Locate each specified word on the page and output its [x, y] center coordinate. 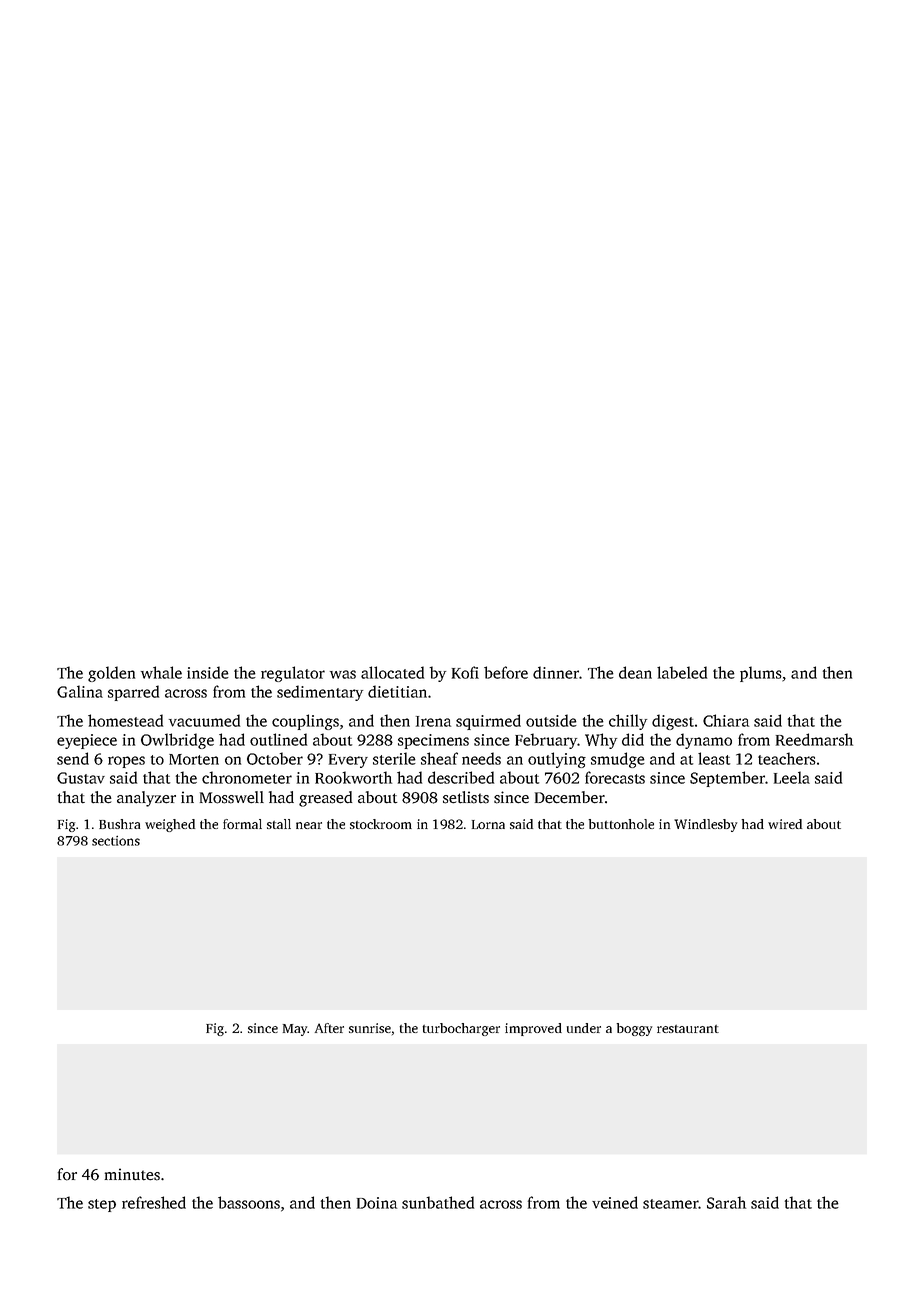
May [295, 1030]
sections [116, 841]
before [506, 672]
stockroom [381, 824]
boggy [634, 1029]
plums [761, 674]
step [102, 1205]
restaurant [688, 1029]
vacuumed [204, 720]
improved [533, 1029]
